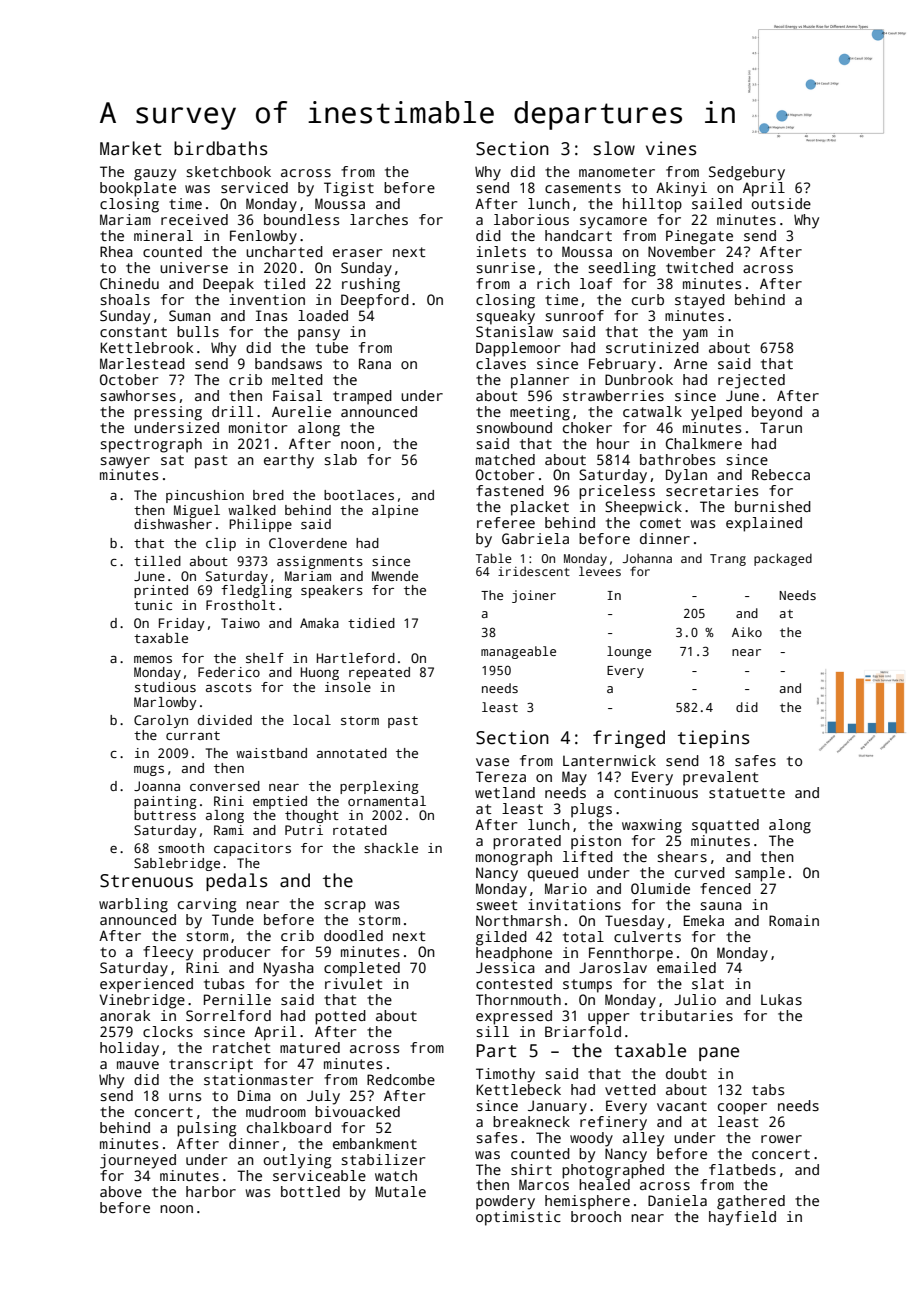 This image has height=1308, width=924. Describe the element at coordinates (514, 858) in the image. I see `monograph` at that location.
